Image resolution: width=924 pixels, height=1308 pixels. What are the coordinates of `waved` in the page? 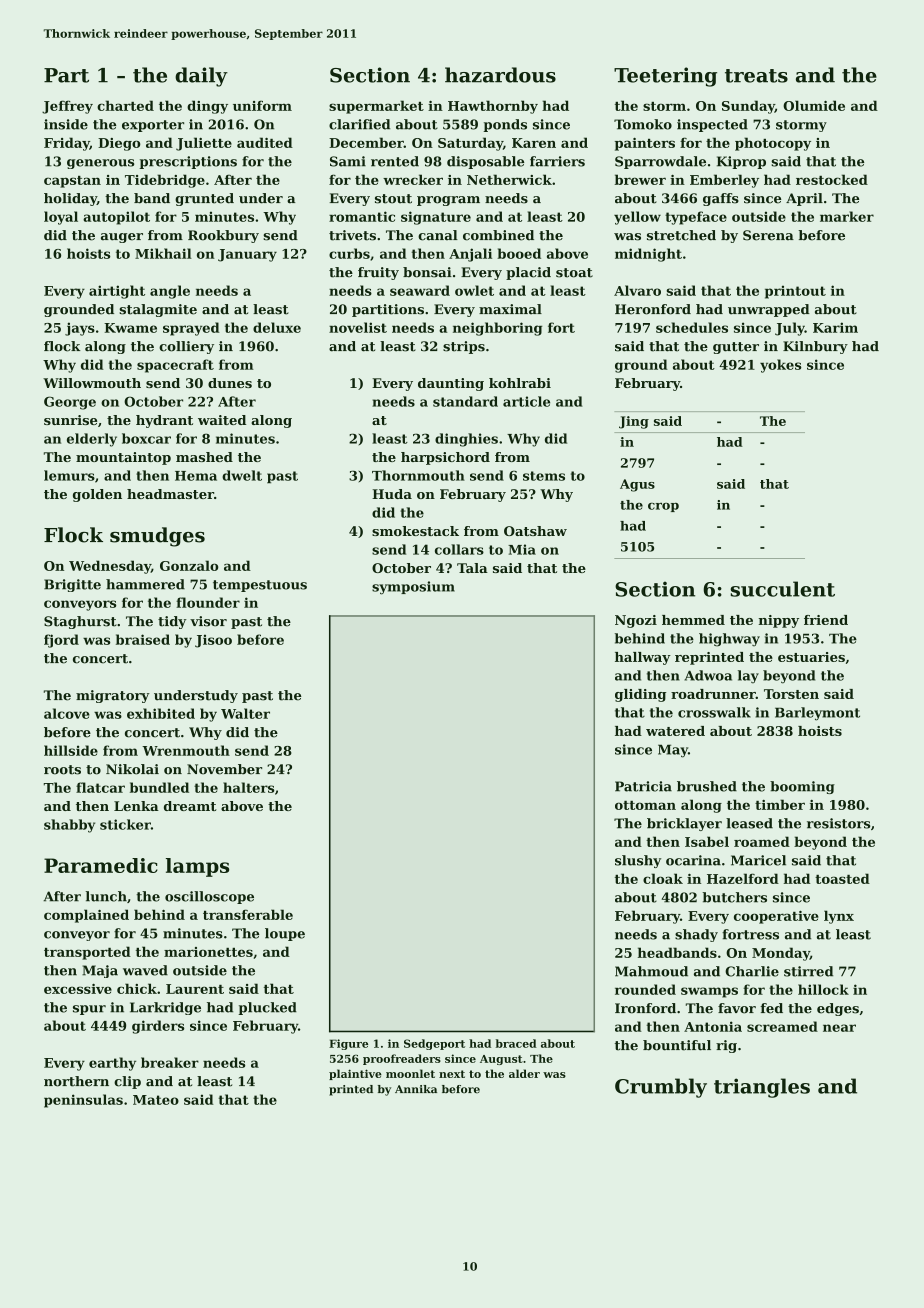 It's located at (145, 970).
